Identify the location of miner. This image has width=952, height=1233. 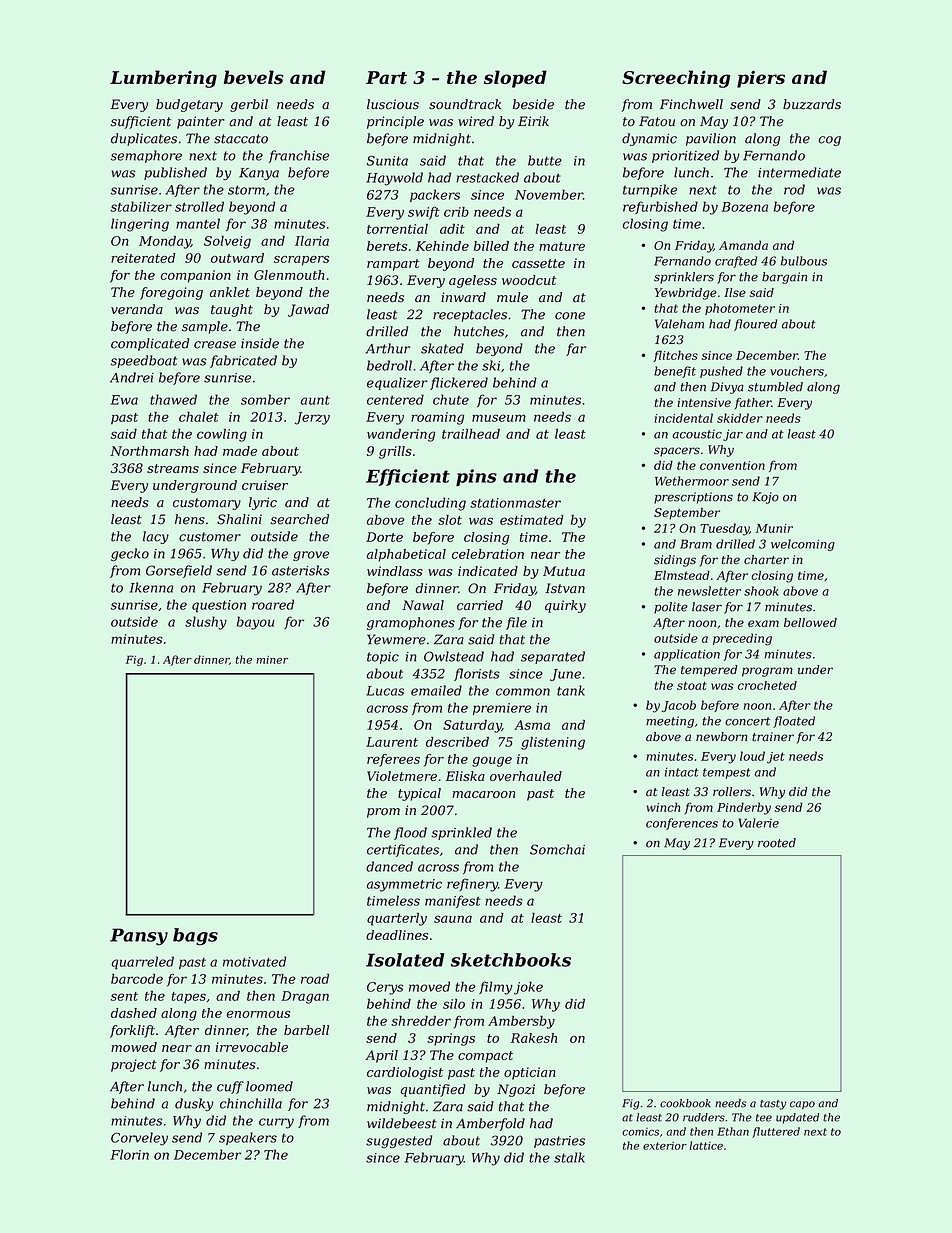
(272, 660).
